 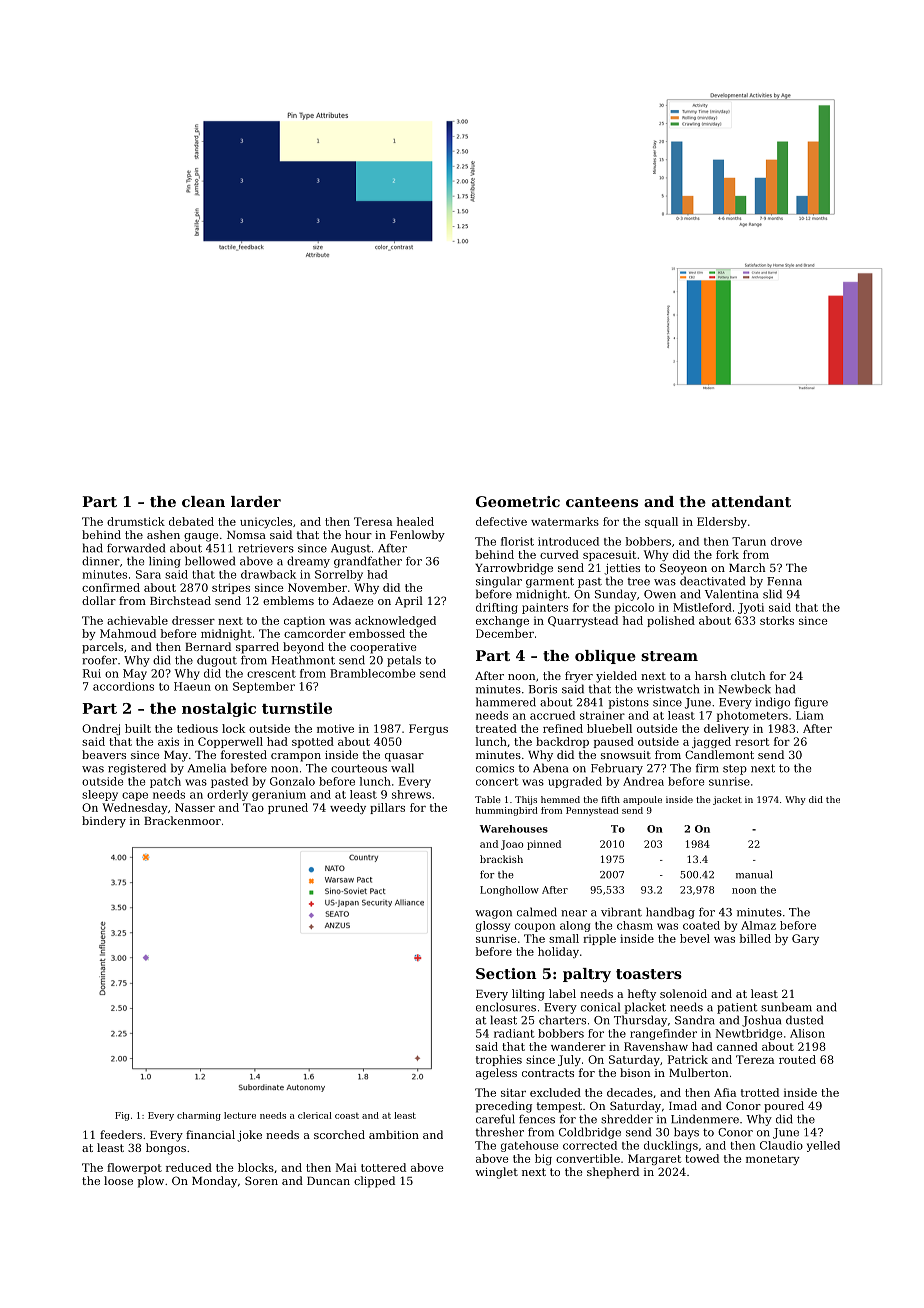 I want to click on Section, so click(x=506, y=973).
